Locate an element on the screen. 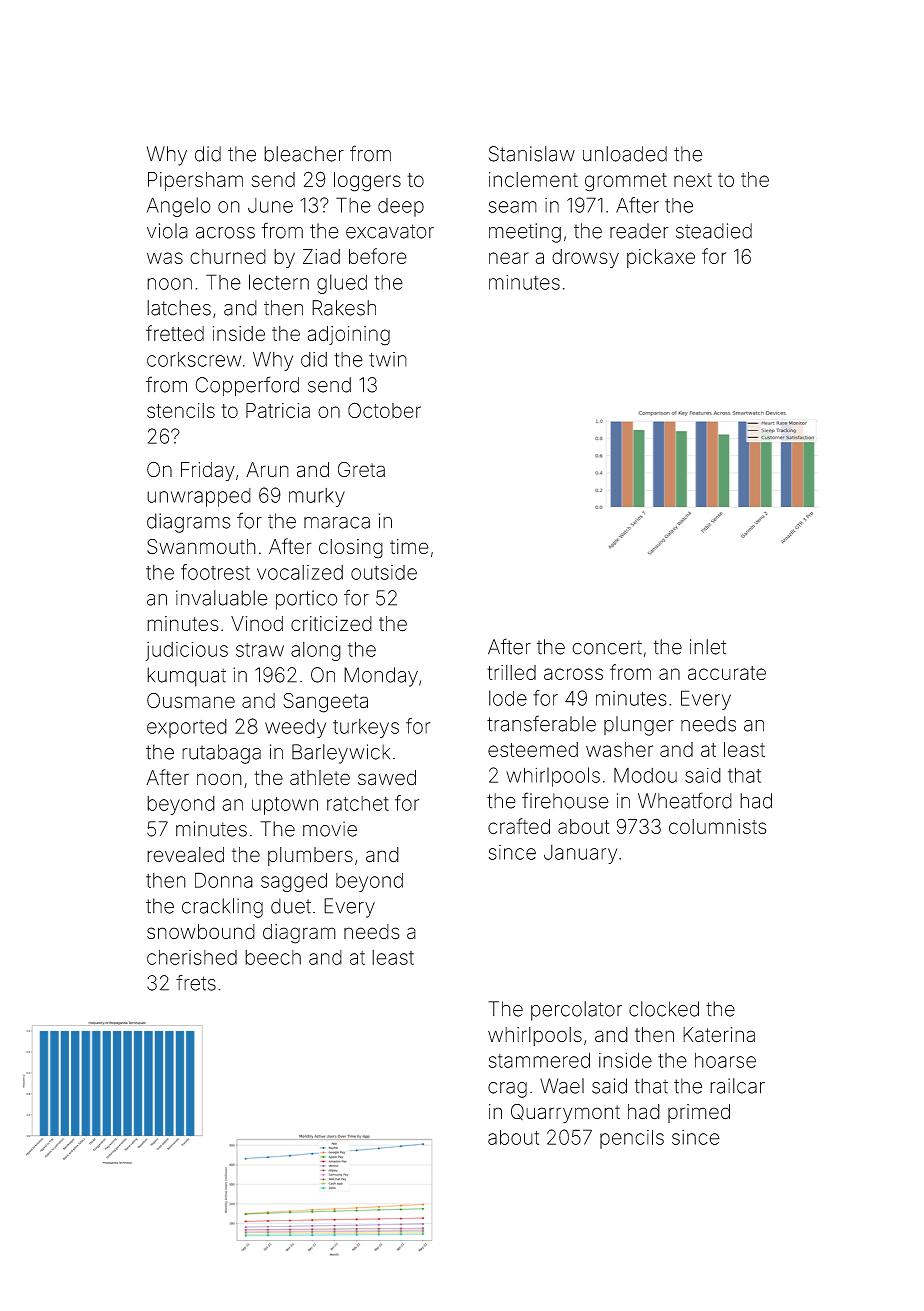  beech is located at coordinates (273, 957).
